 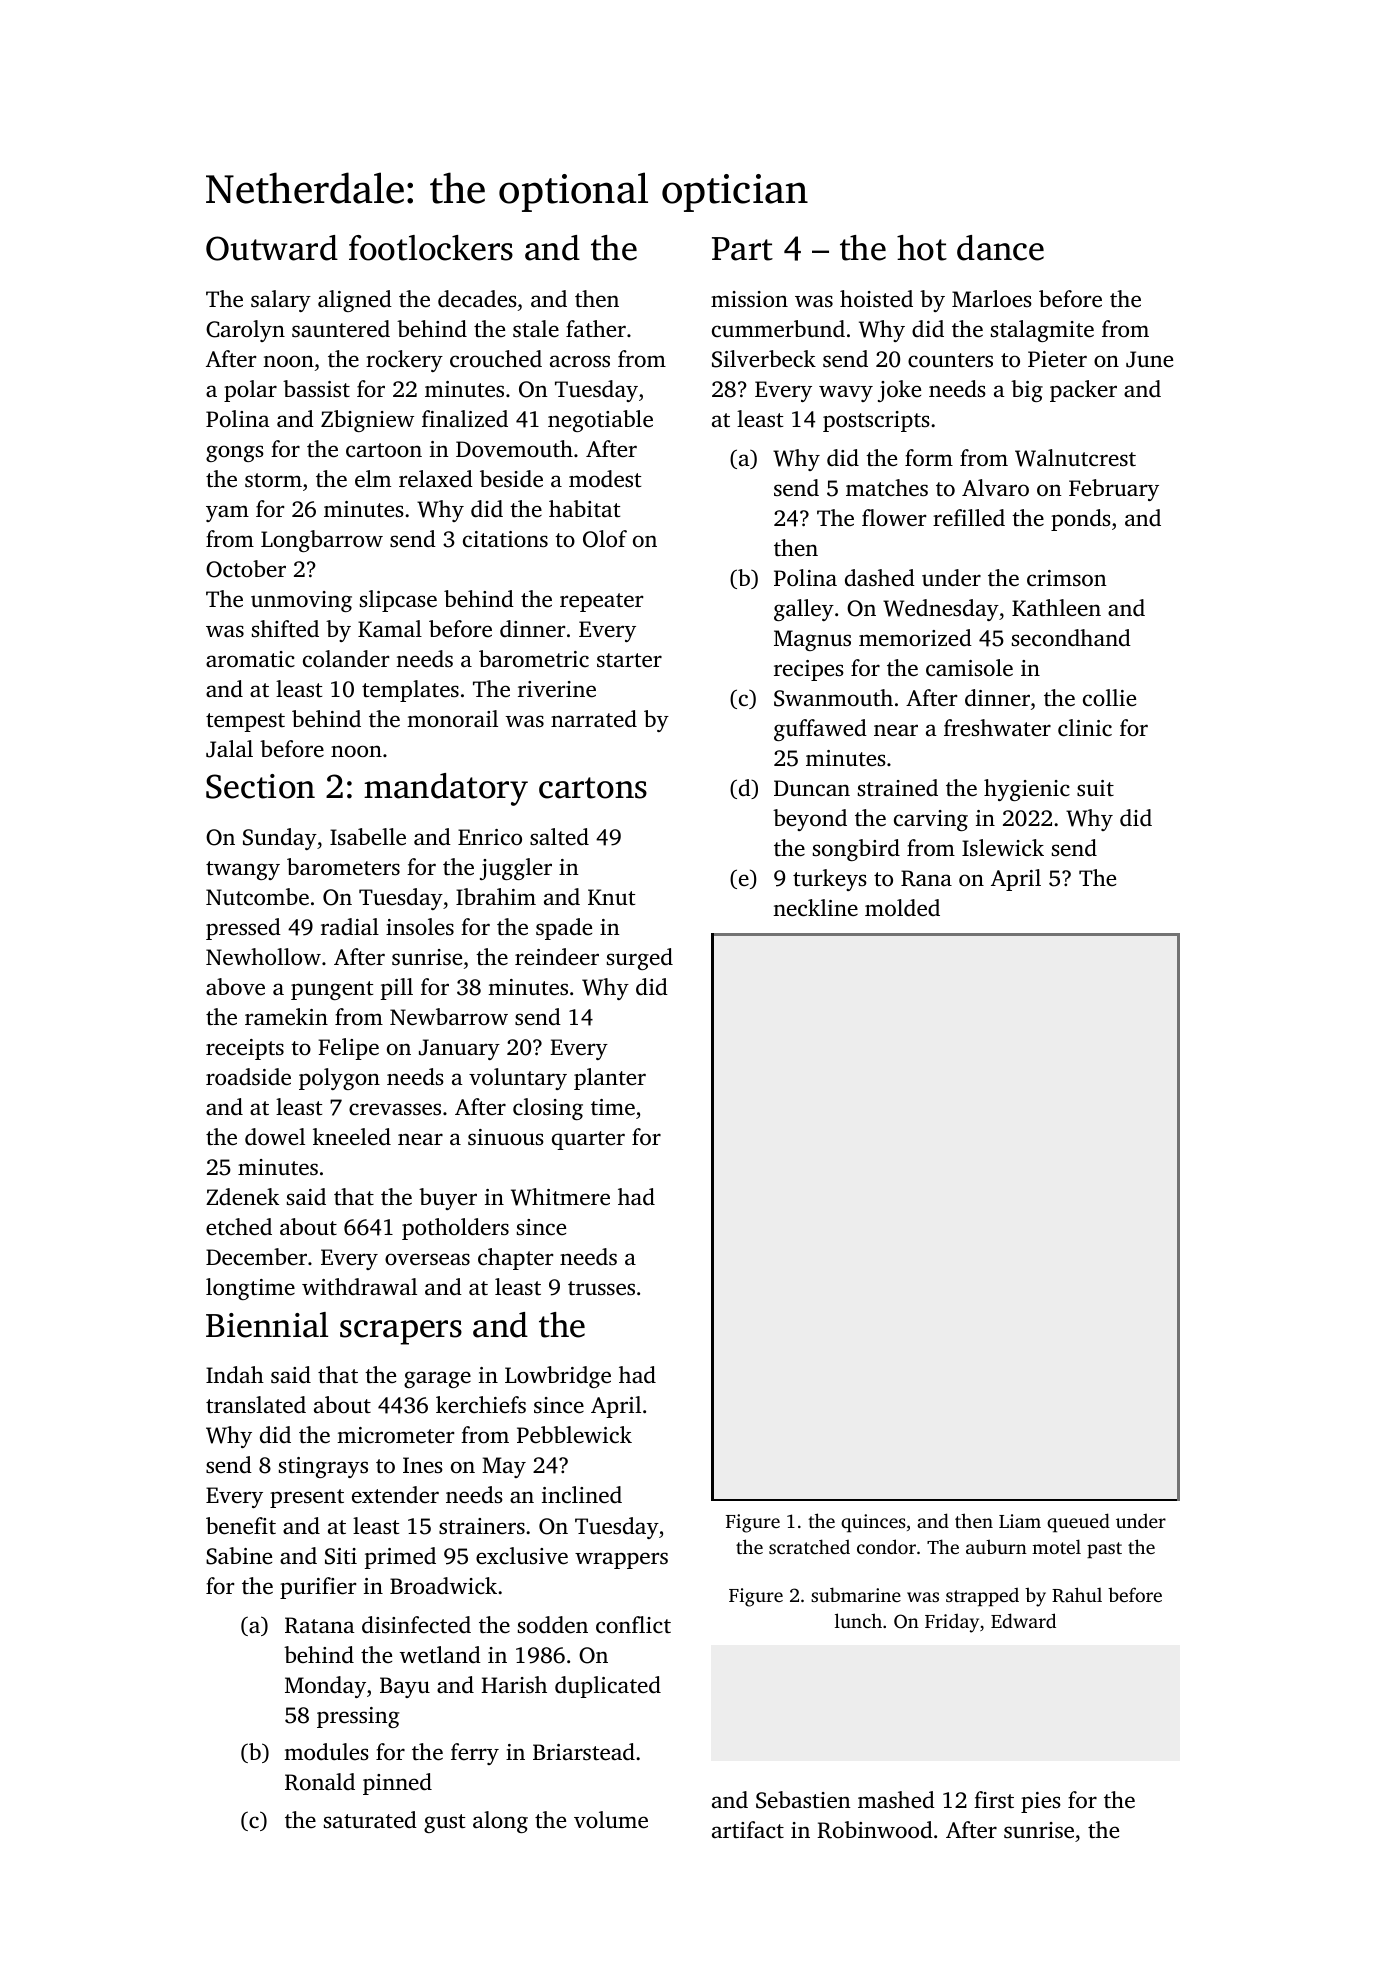 What do you see at coordinates (397, 1784) in the screenshot?
I see `pinned` at bounding box center [397, 1784].
